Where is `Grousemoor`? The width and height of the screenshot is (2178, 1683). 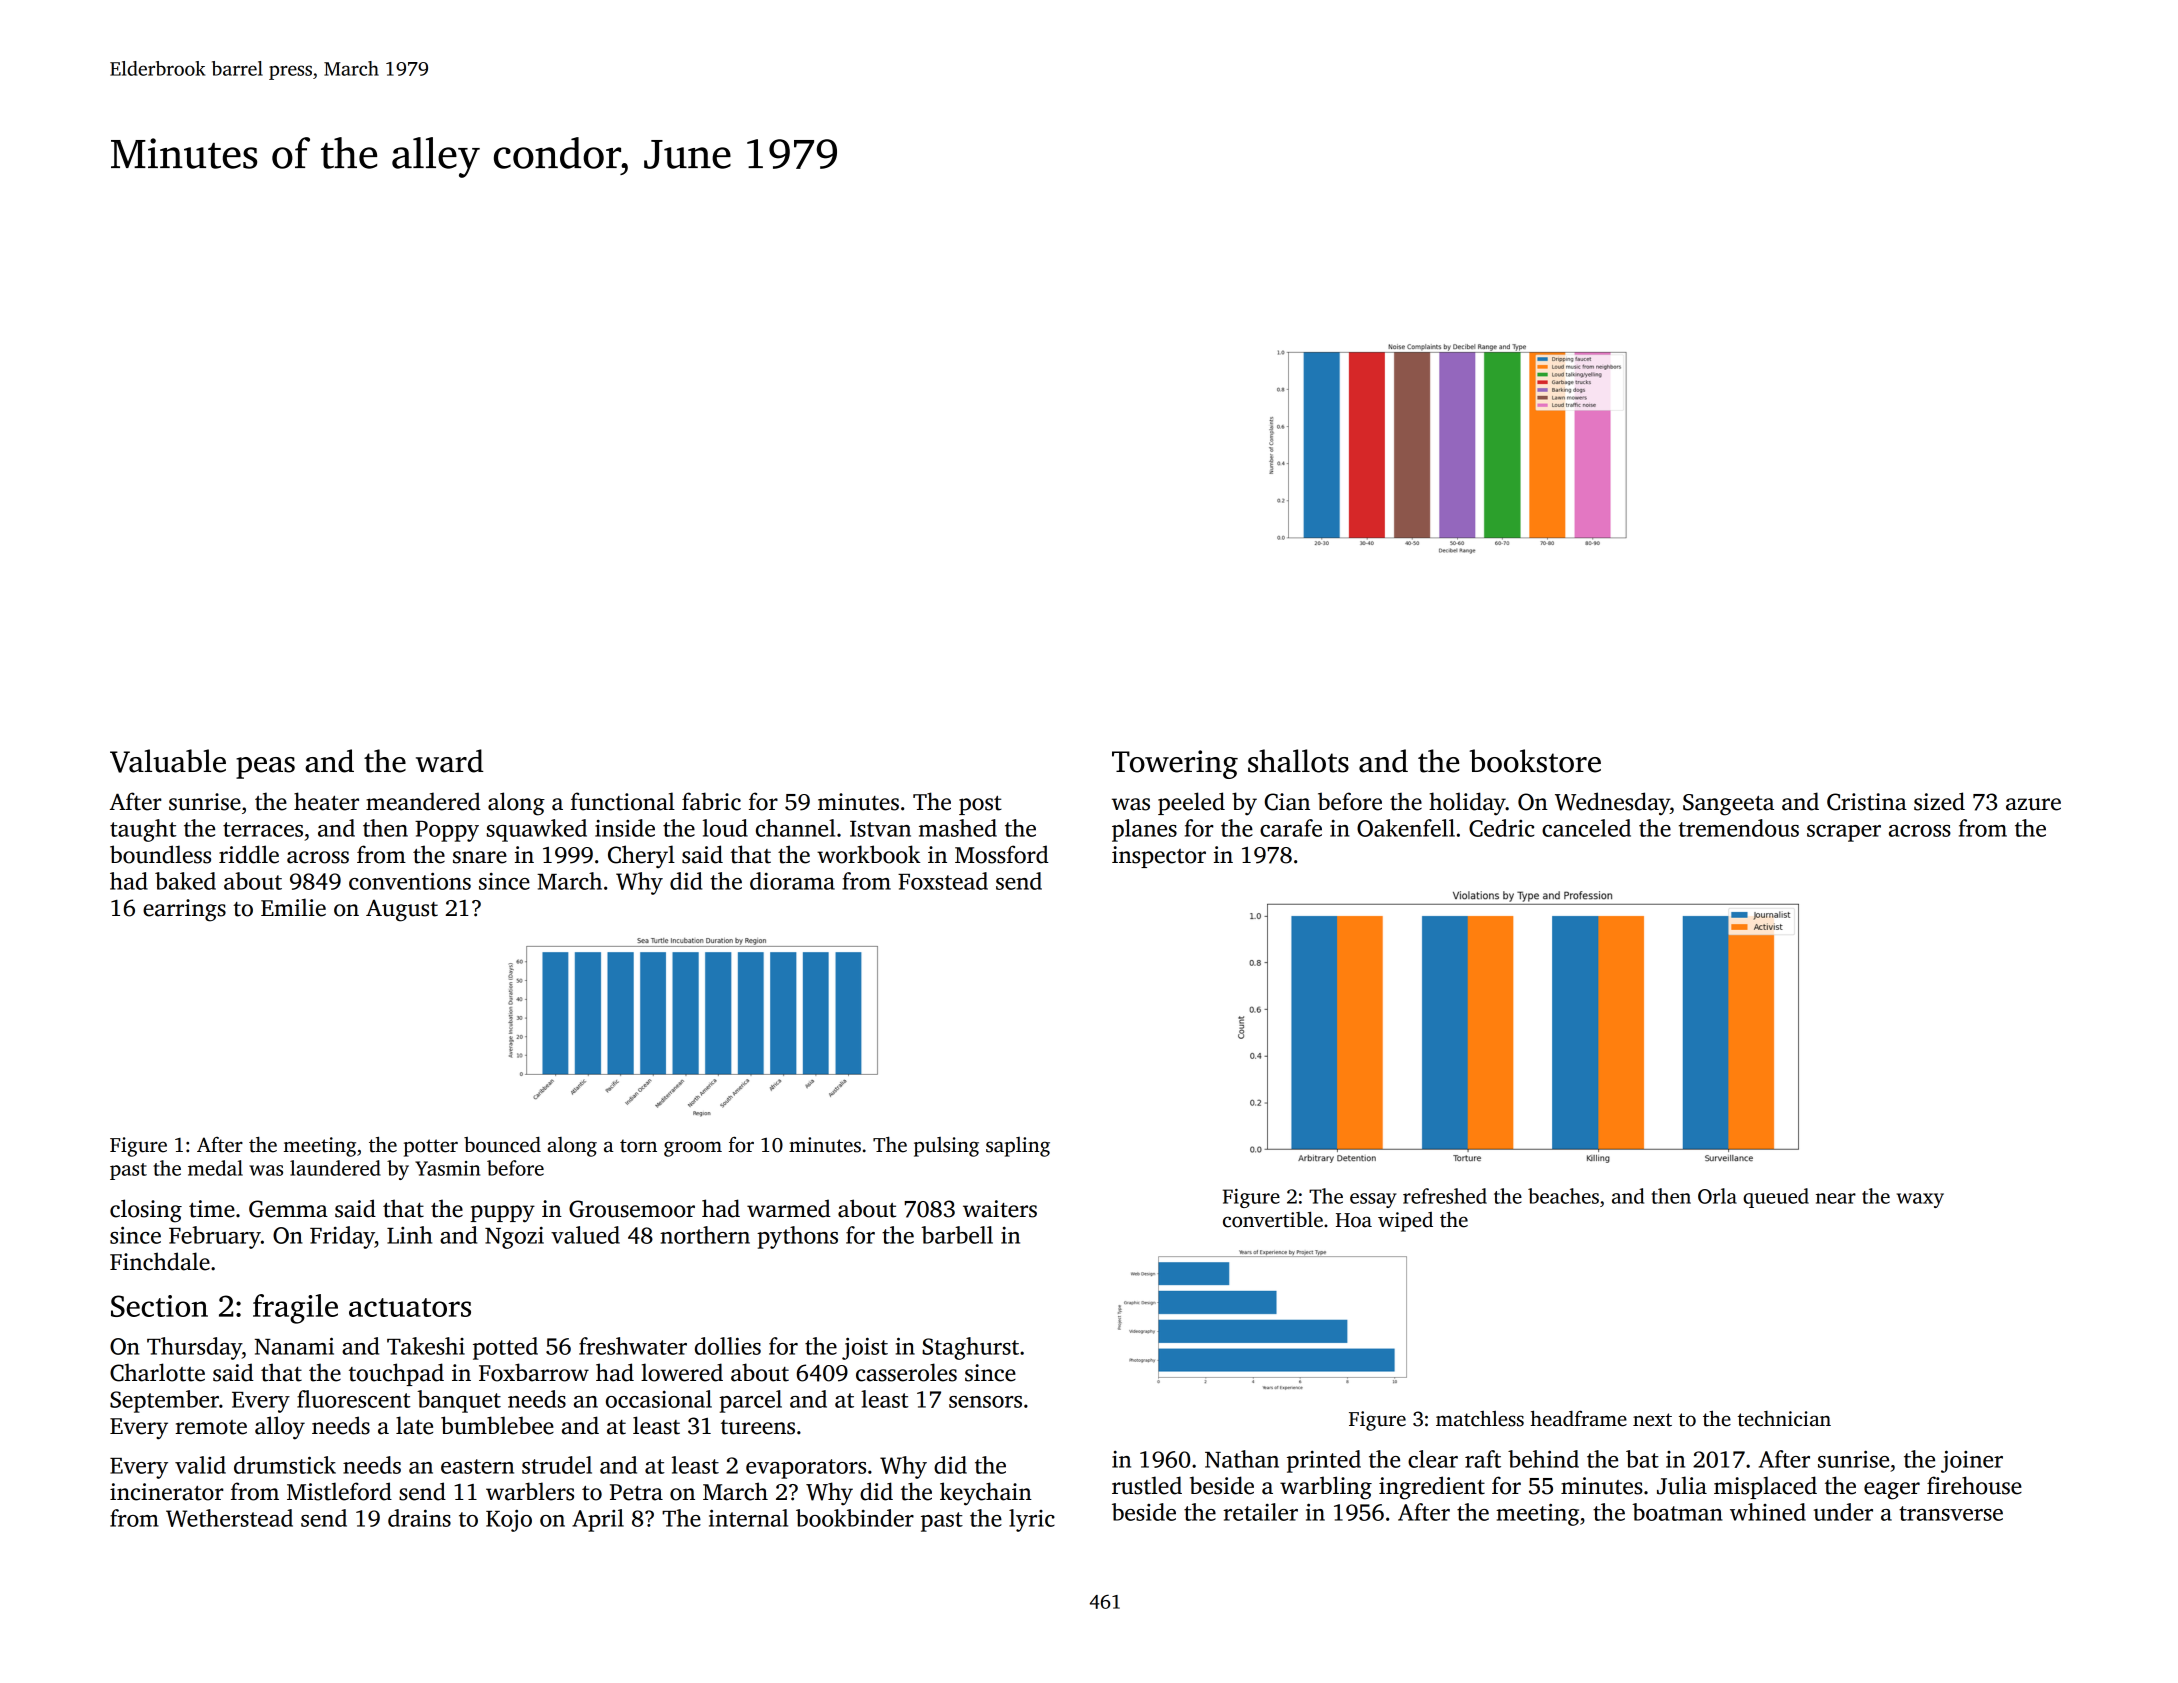 Grousemoor is located at coordinates (632, 1209).
